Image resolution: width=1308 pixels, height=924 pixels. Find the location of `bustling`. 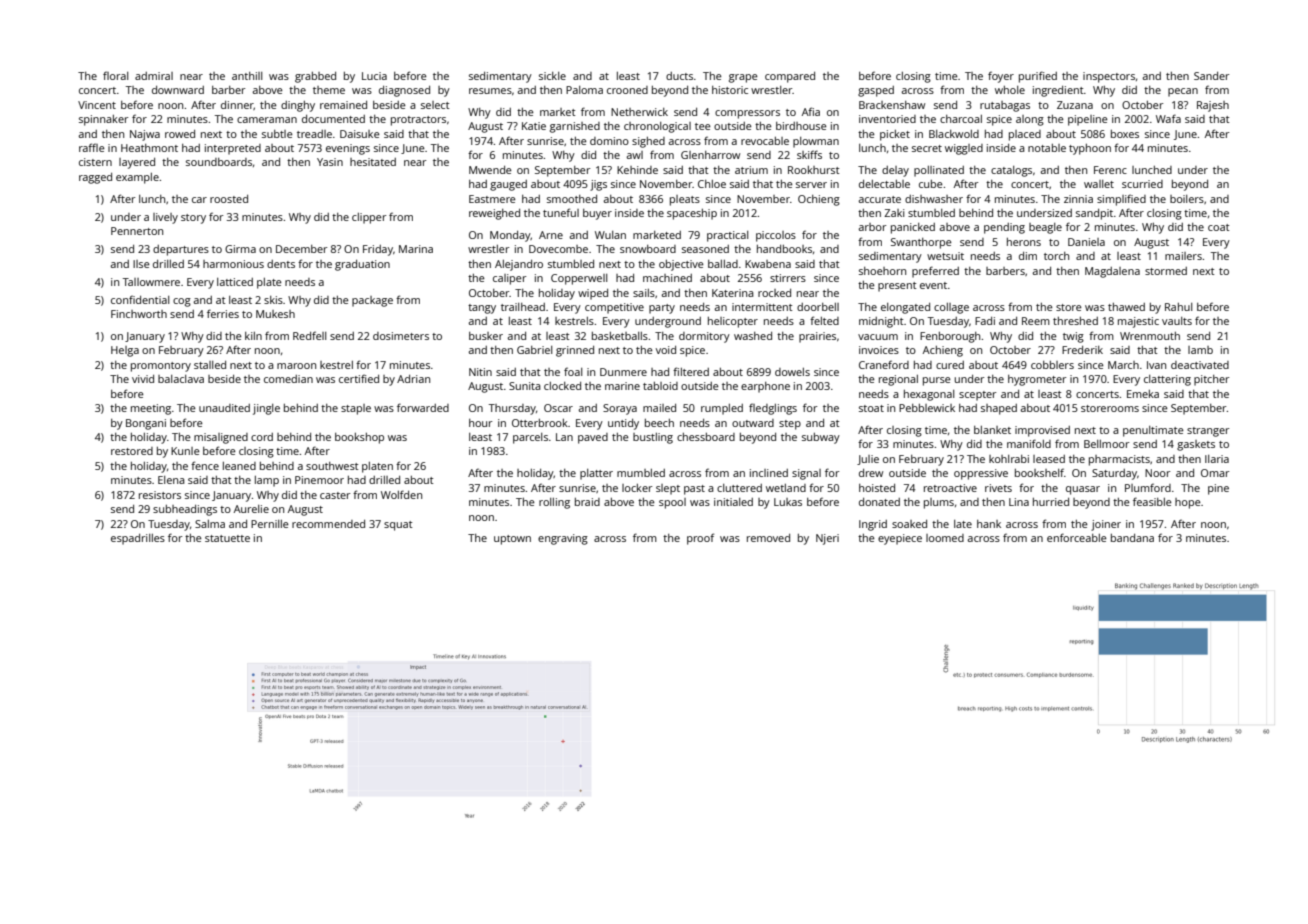

bustling is located at coordinates (653, 438).
